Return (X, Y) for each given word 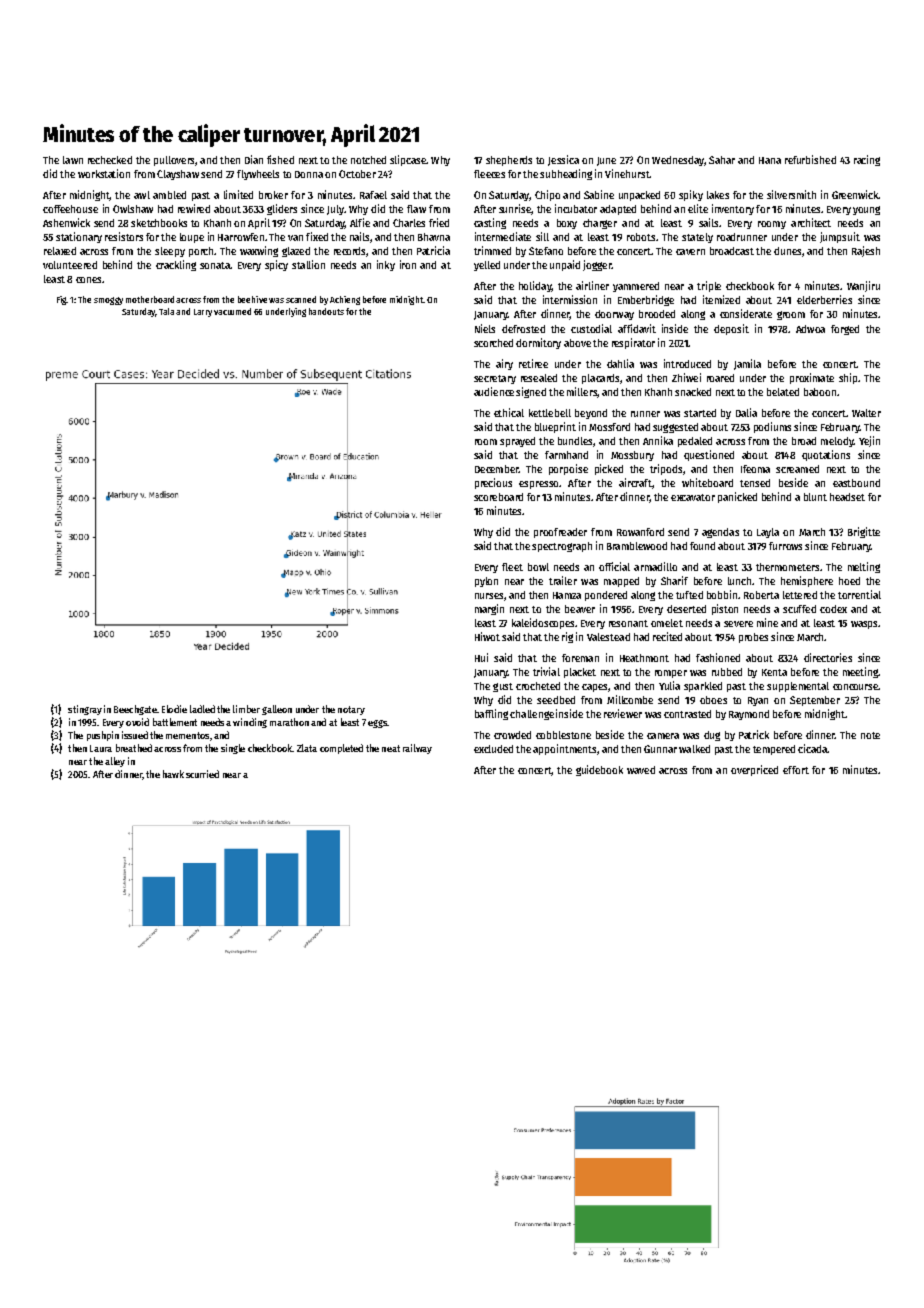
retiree (533, 363)
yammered (636, 287)
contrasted (687, 714)
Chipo (547, 195)
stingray (85, 710)
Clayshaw (178, 175)
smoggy (108, 301)
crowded (512, 735)
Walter (866, 413)
